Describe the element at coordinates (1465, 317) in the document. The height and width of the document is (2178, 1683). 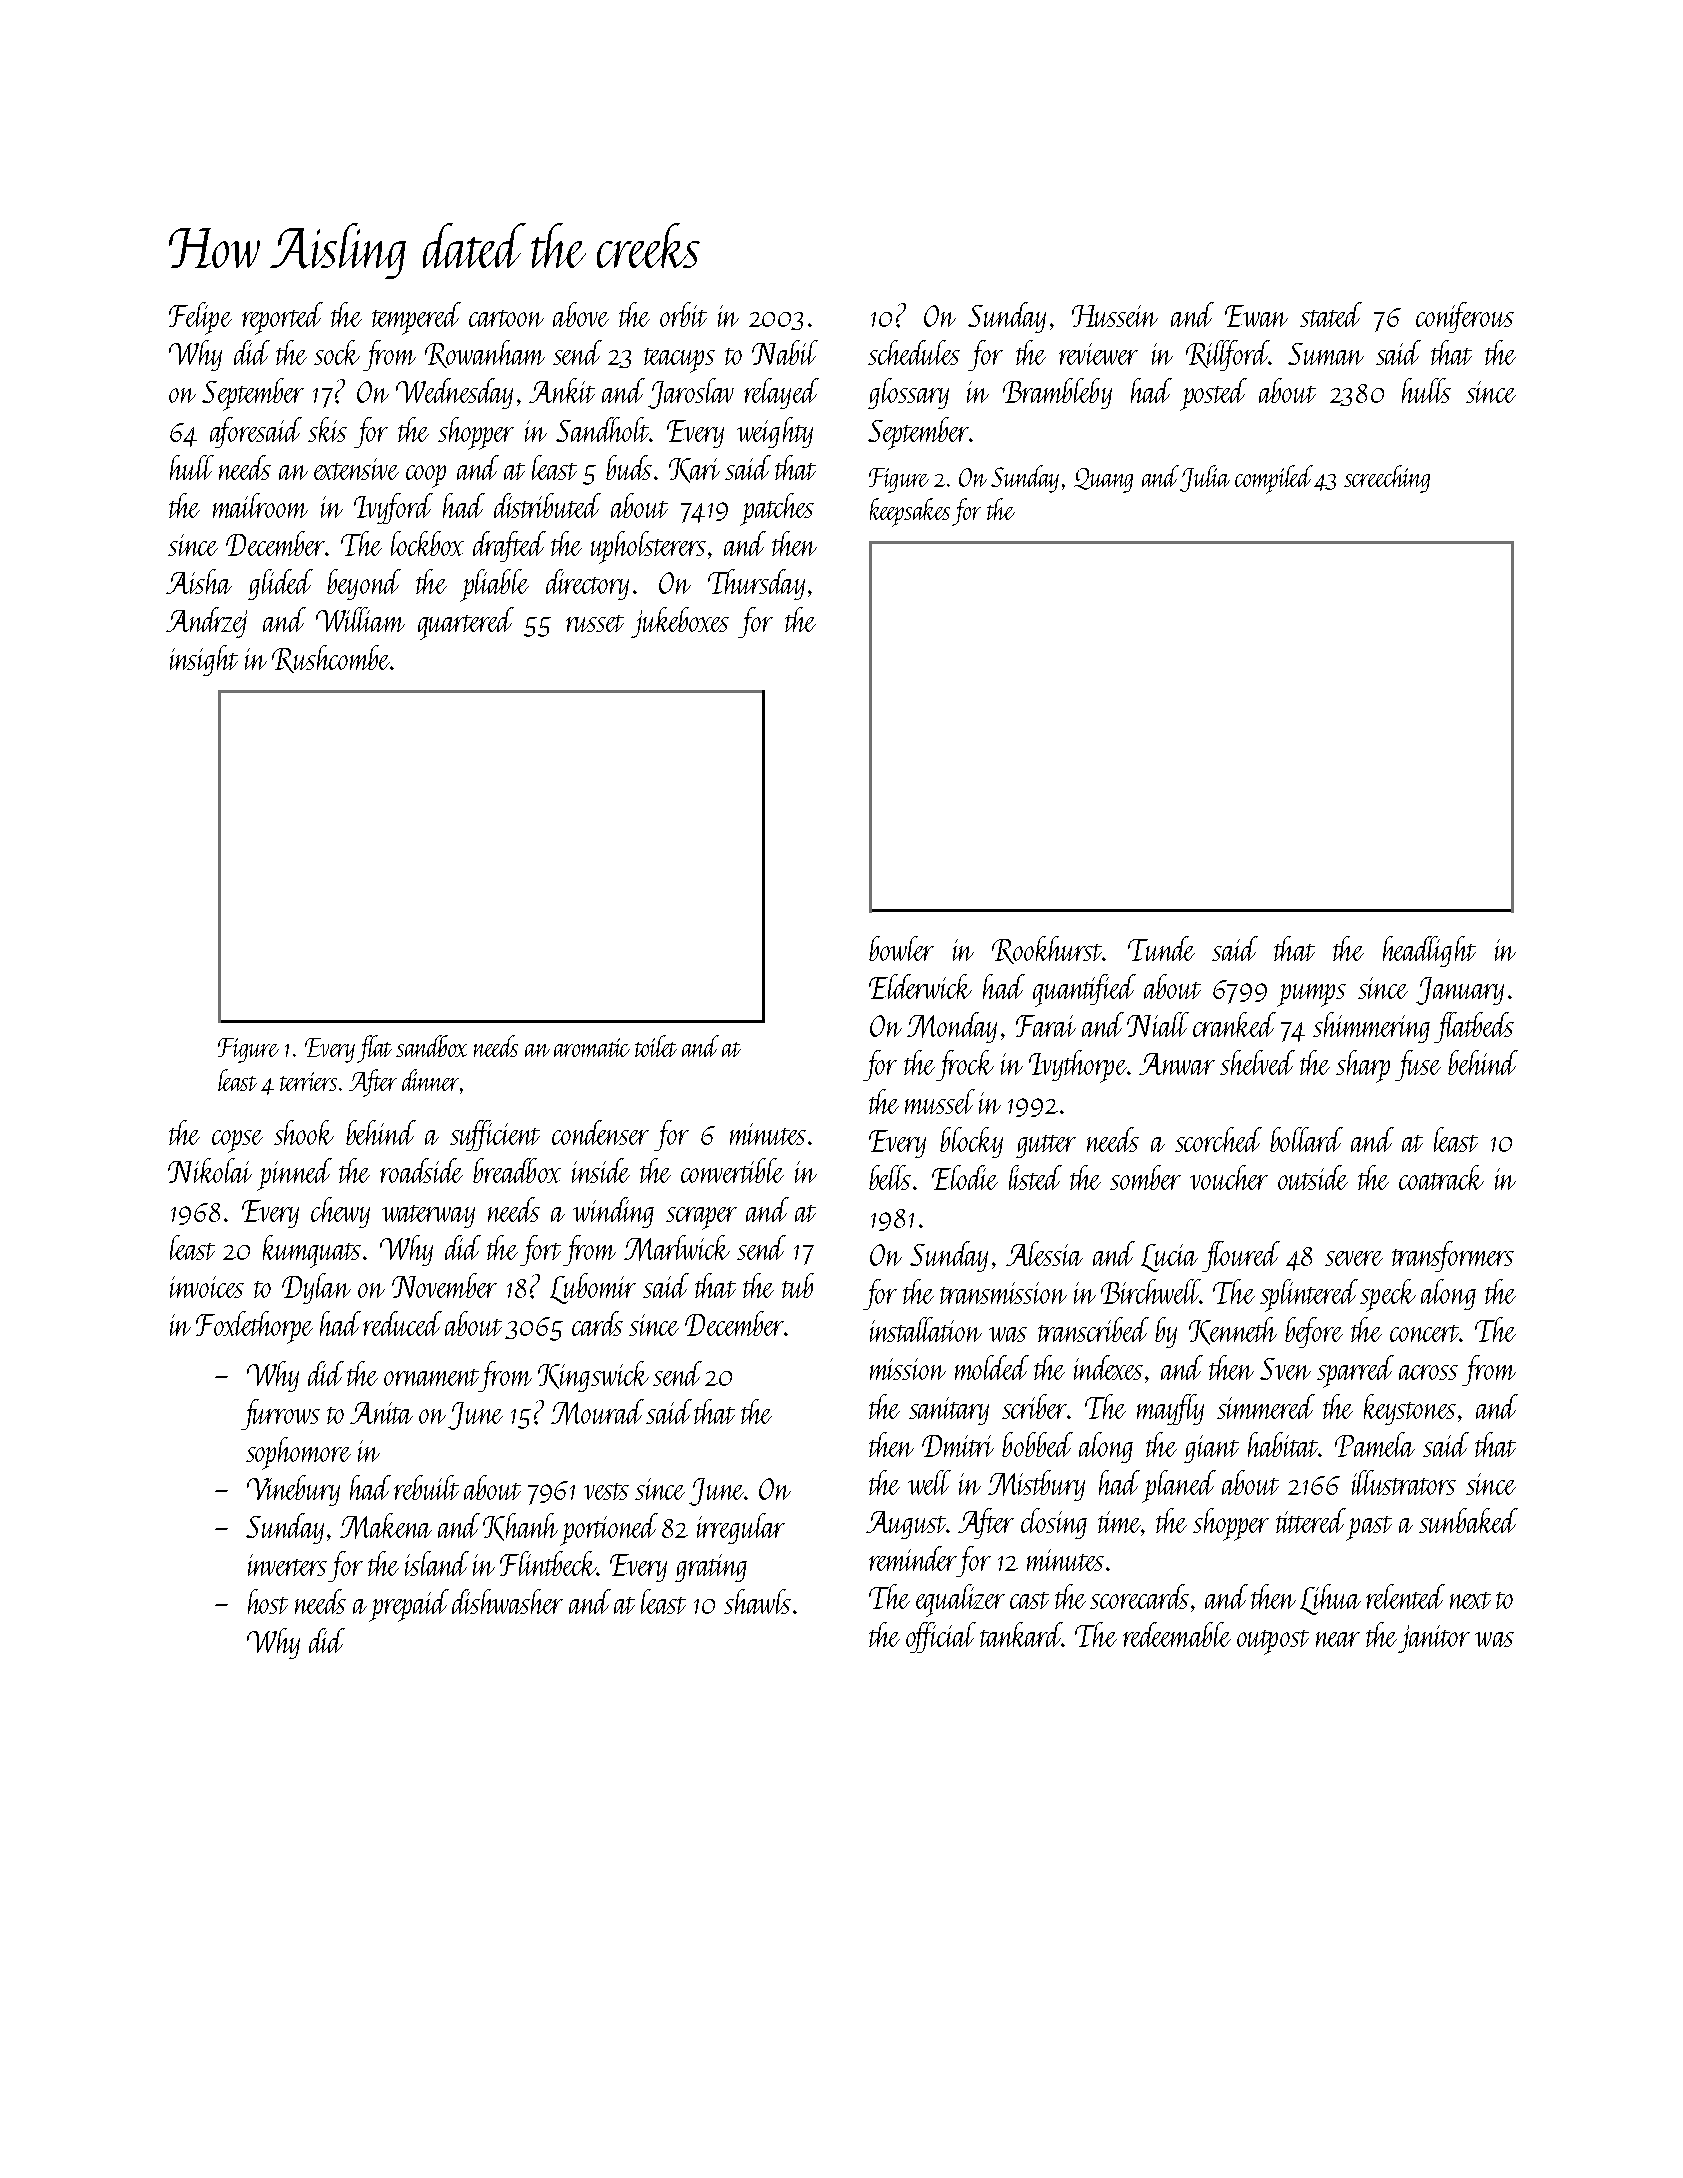
I see `coniferous` at that location.
